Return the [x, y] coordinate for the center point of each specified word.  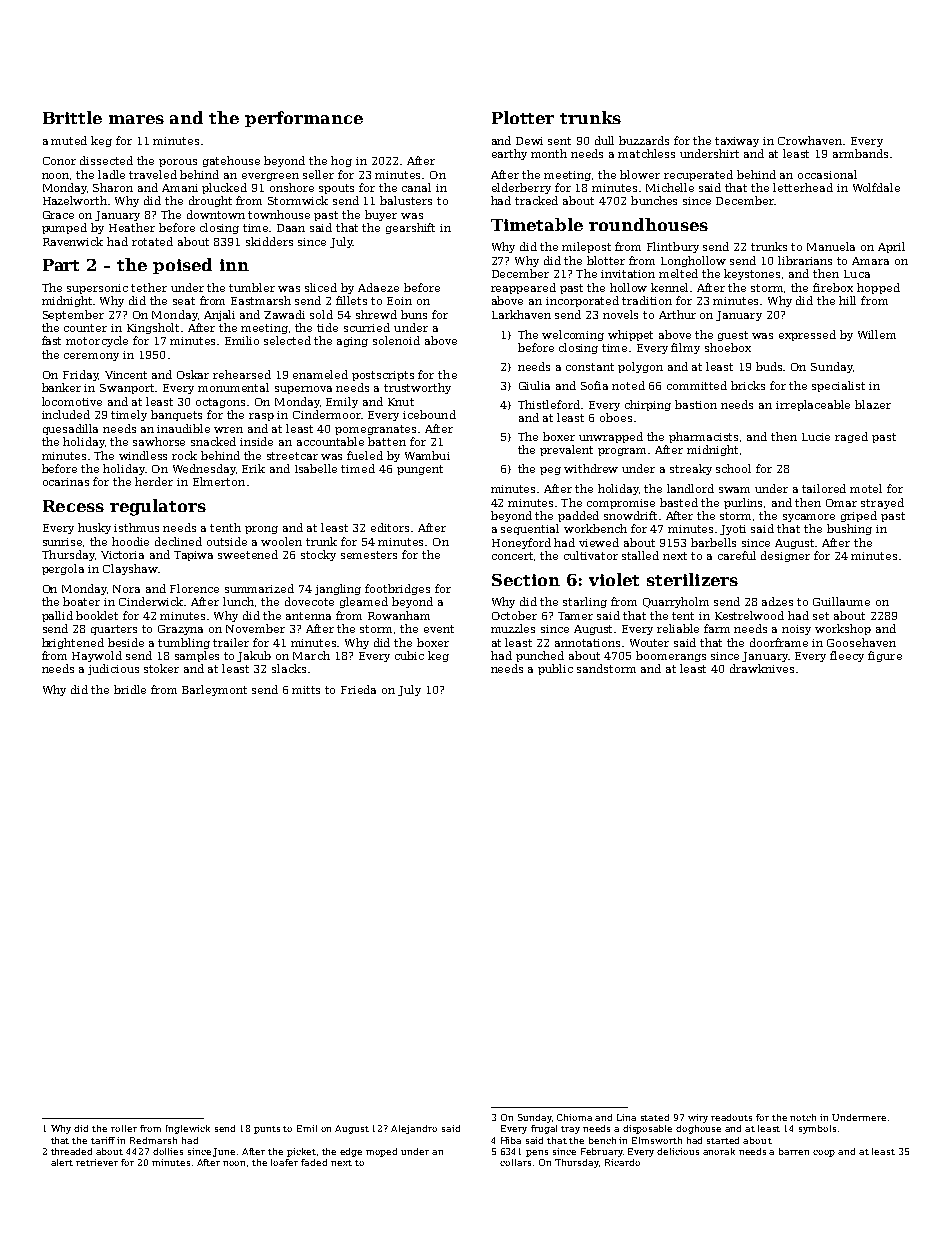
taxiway [737, 142]
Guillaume [841, 601]
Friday [80, 375]
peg [550, 471]
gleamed [364, 602]
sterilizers [692, 579]
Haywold [97, 656]
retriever [97, 1162]
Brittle [72, 117]
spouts [336, 189]
